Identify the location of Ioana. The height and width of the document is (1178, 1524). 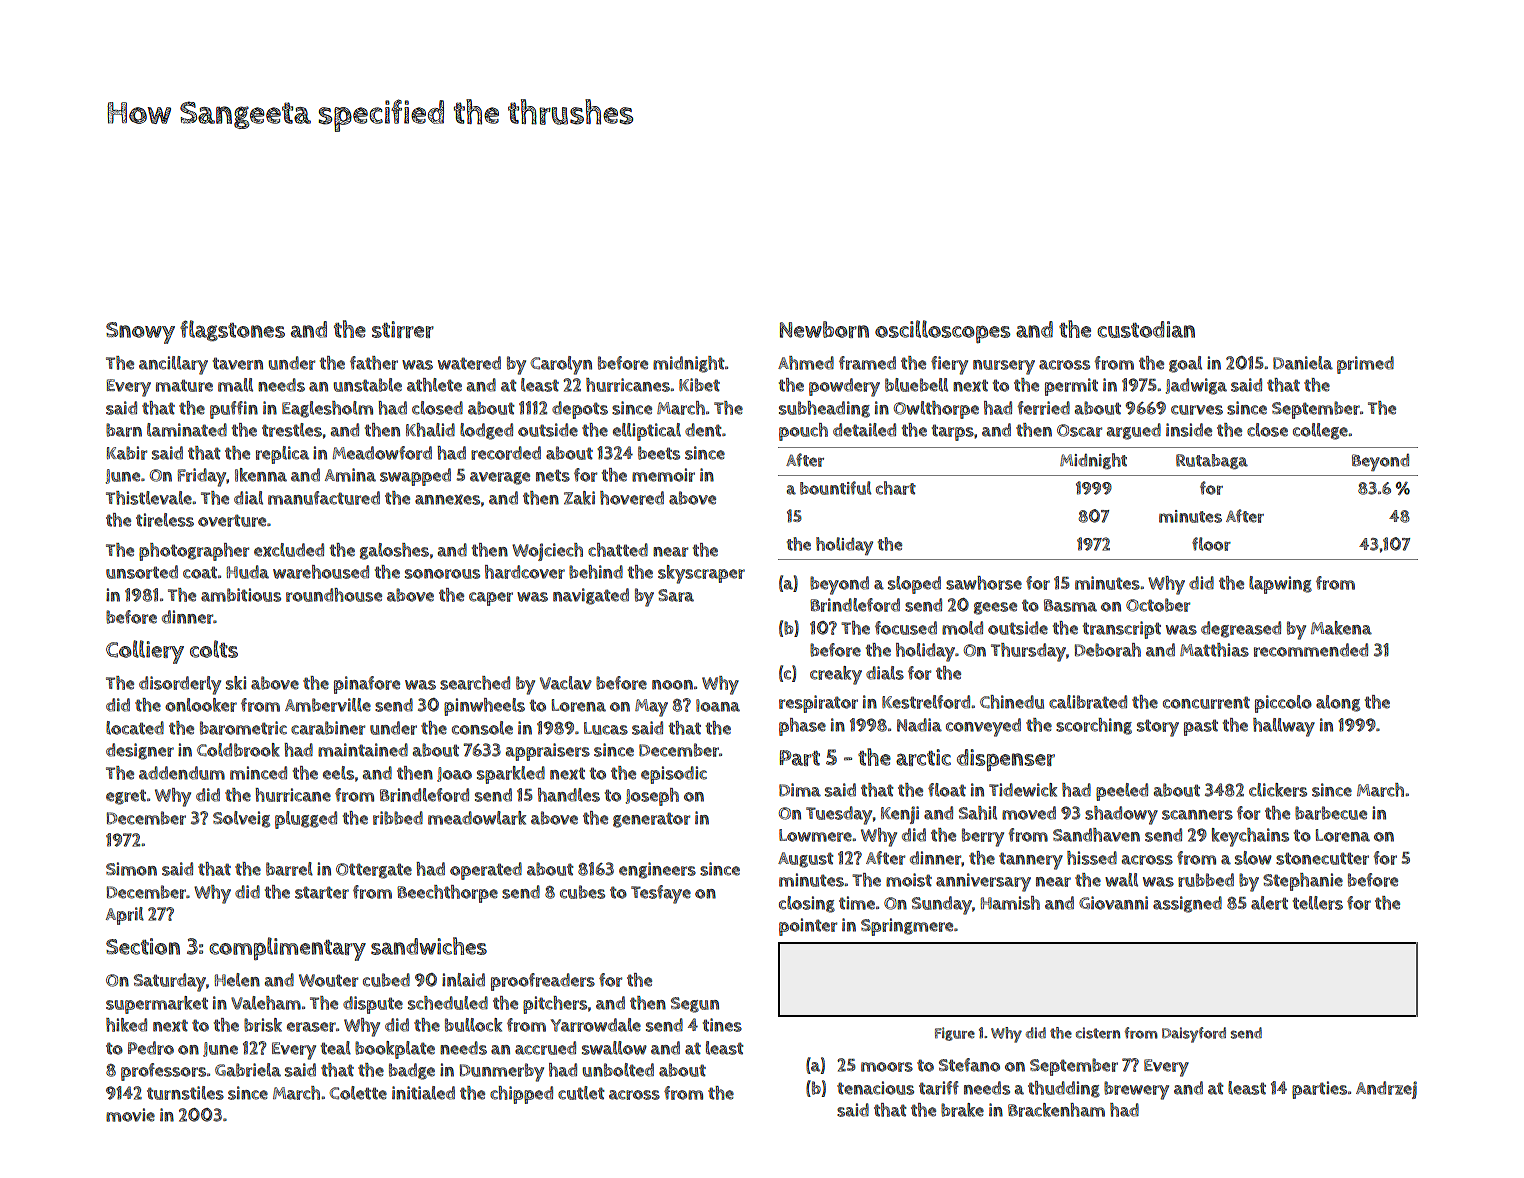
(718, 705).
